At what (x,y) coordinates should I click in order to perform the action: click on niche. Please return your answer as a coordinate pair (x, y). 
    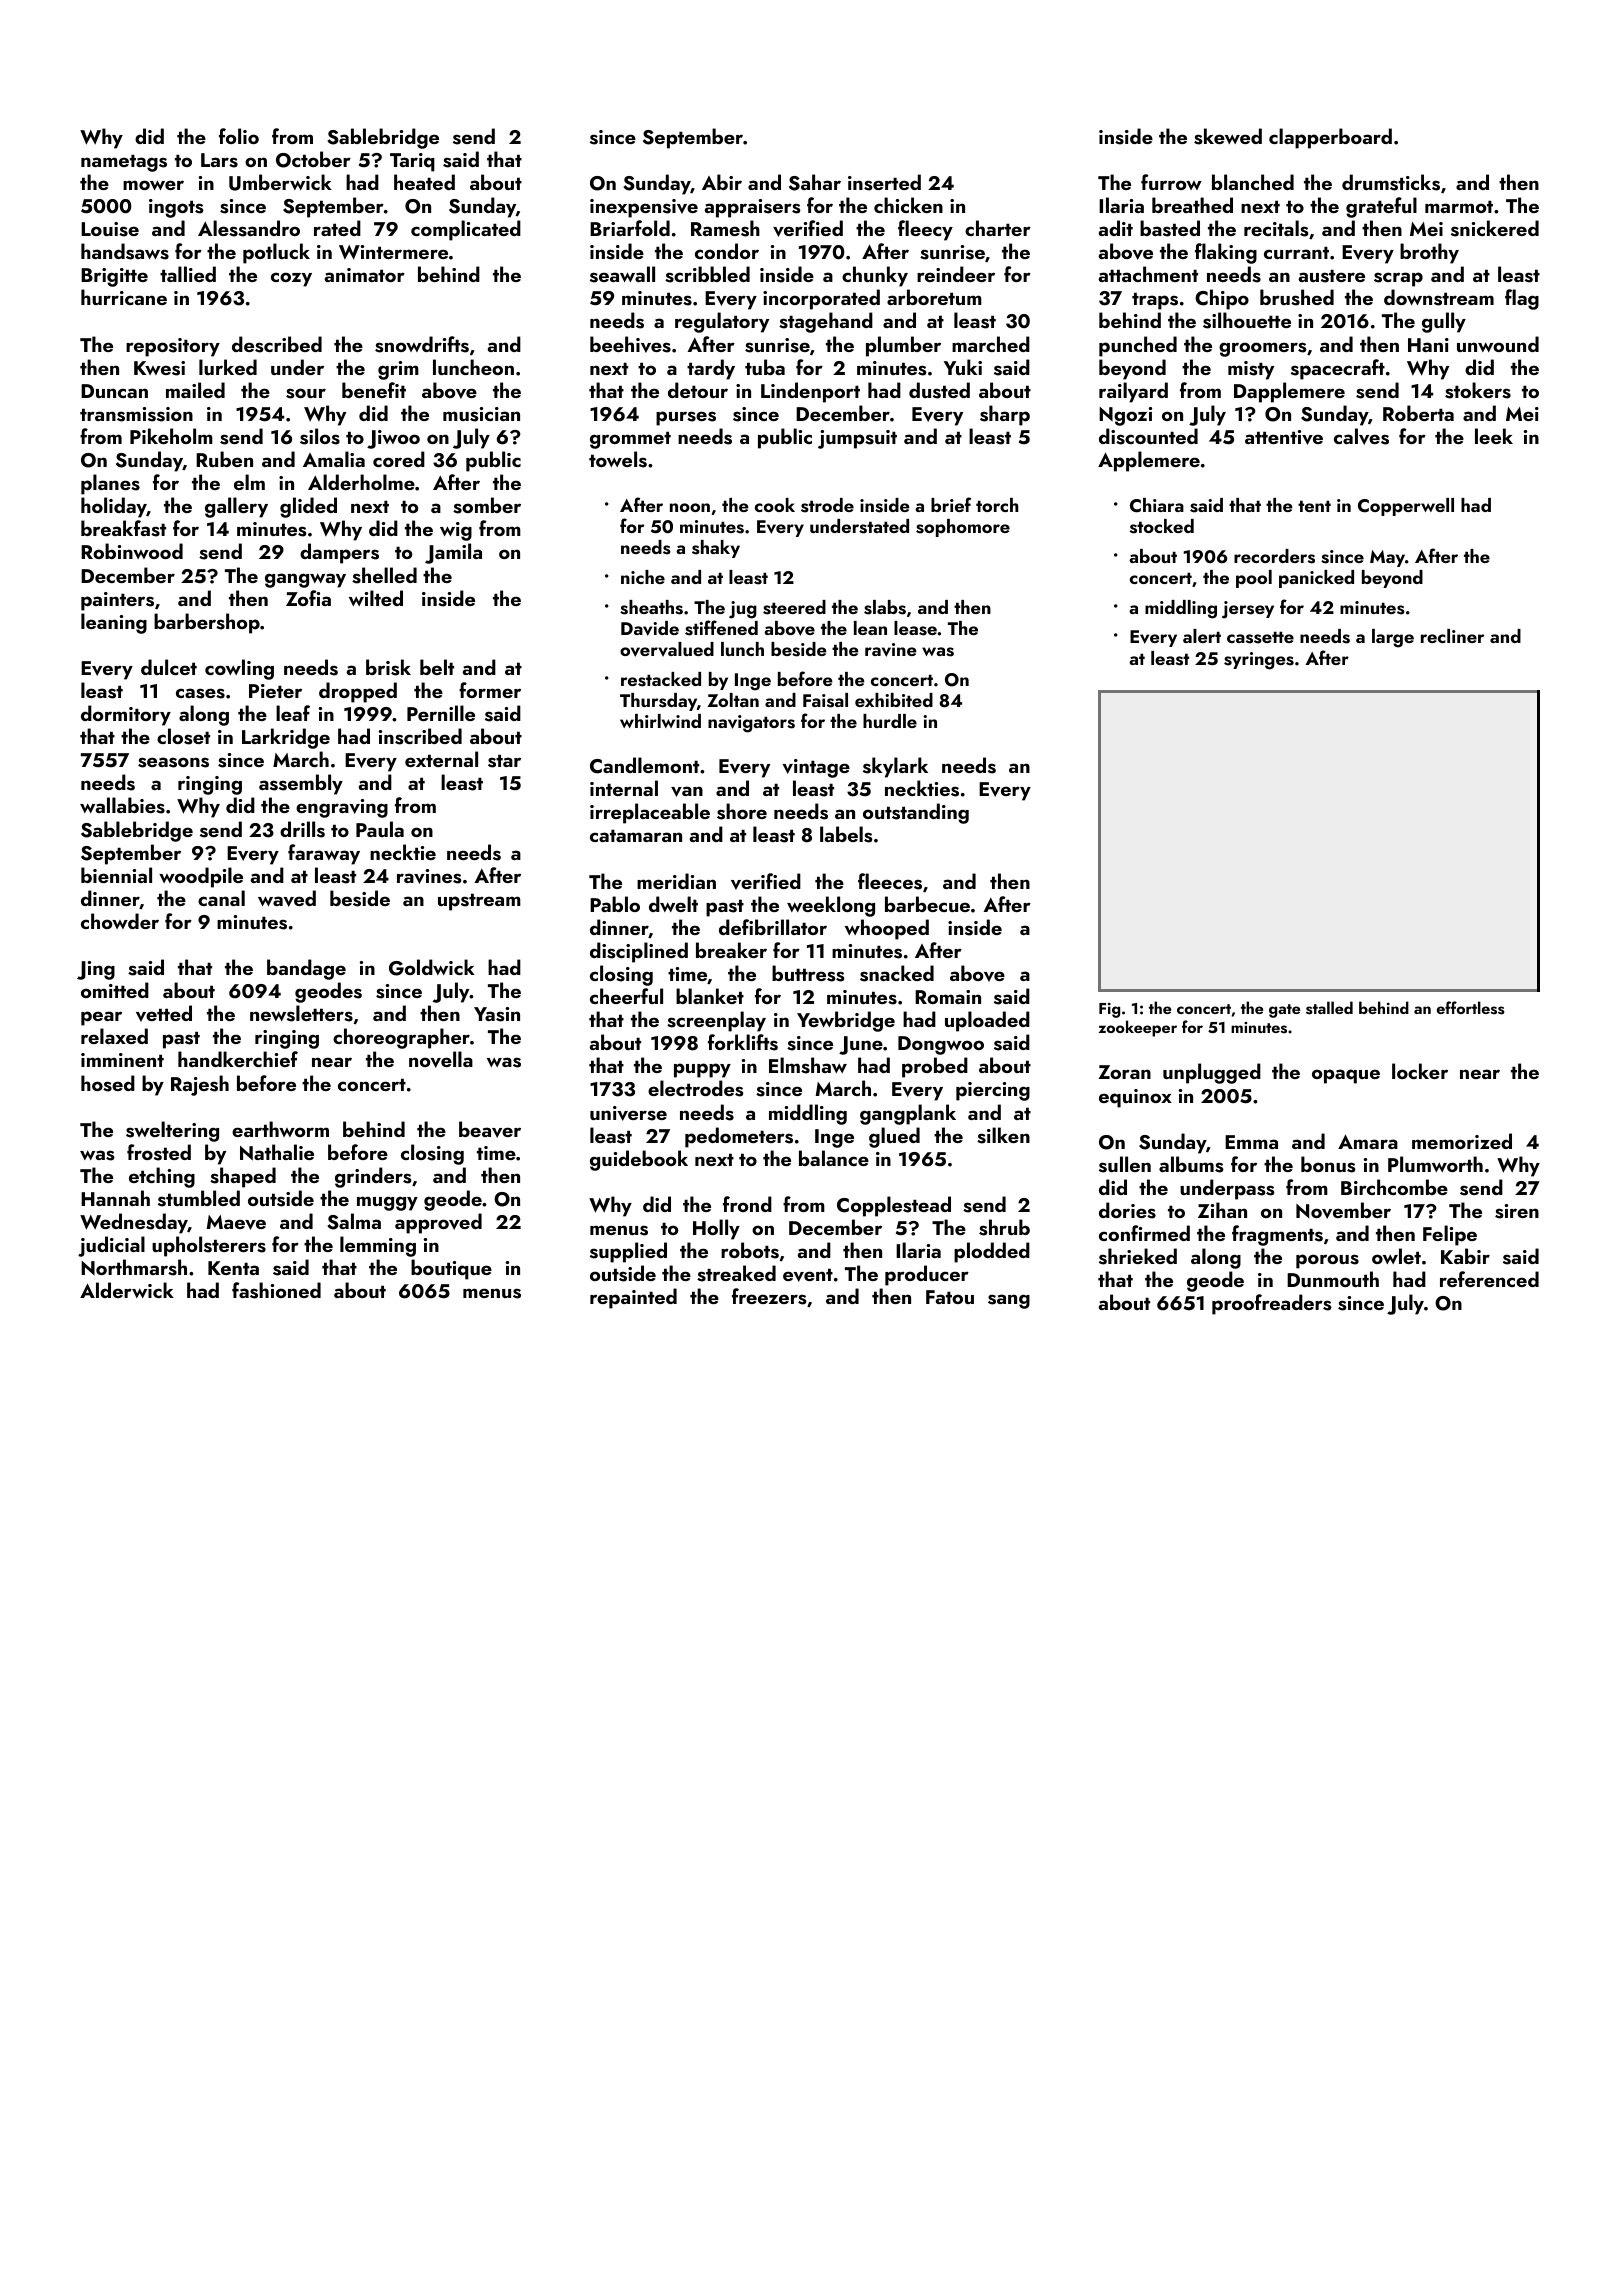
    Looking at the image, I should click on (643, 577).
